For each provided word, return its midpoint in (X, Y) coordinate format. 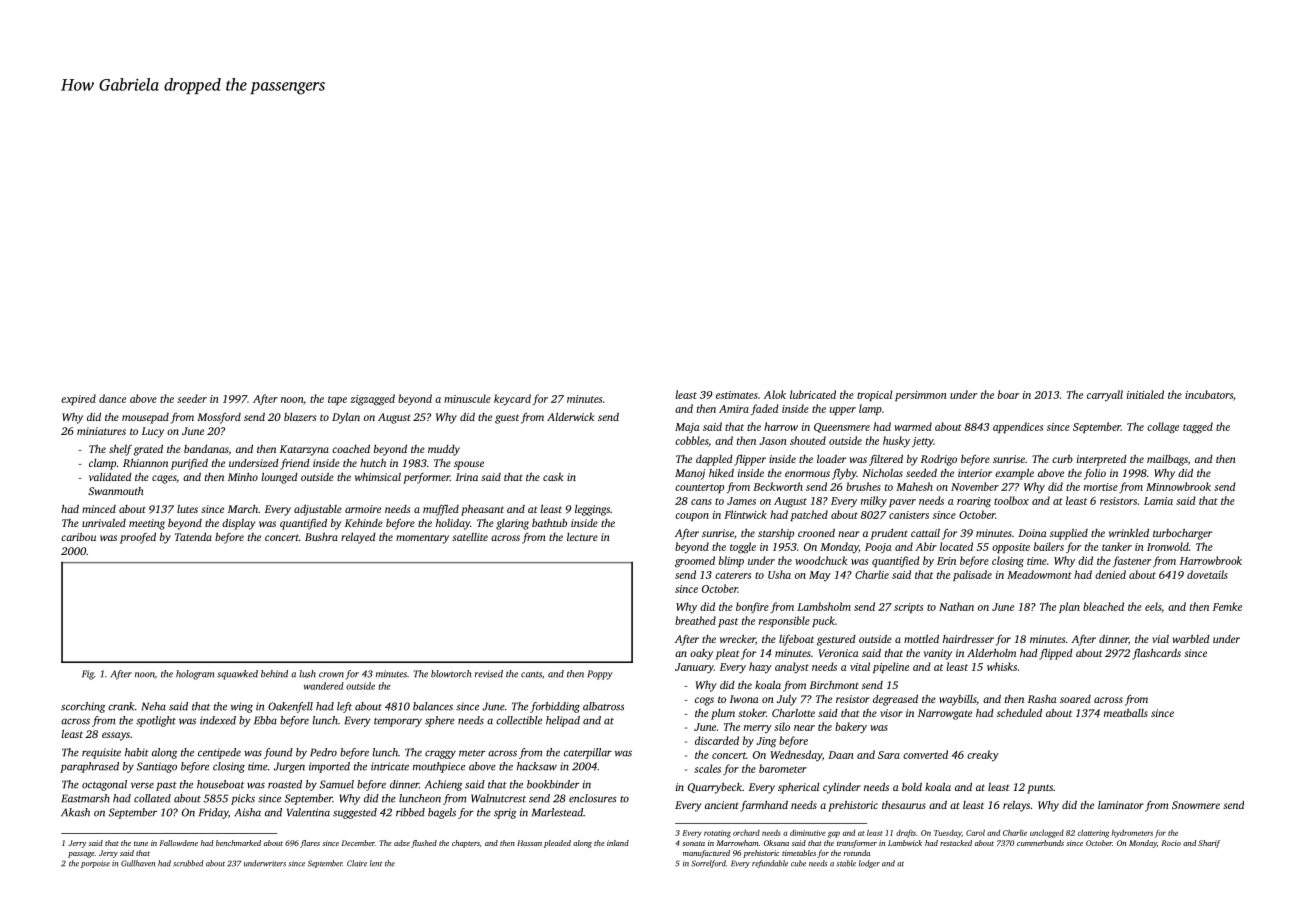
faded (765, 410)
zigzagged (372, 400)
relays (1016, 806)
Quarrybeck (715, 788)
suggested (355, 813)
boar (1008, 394)
